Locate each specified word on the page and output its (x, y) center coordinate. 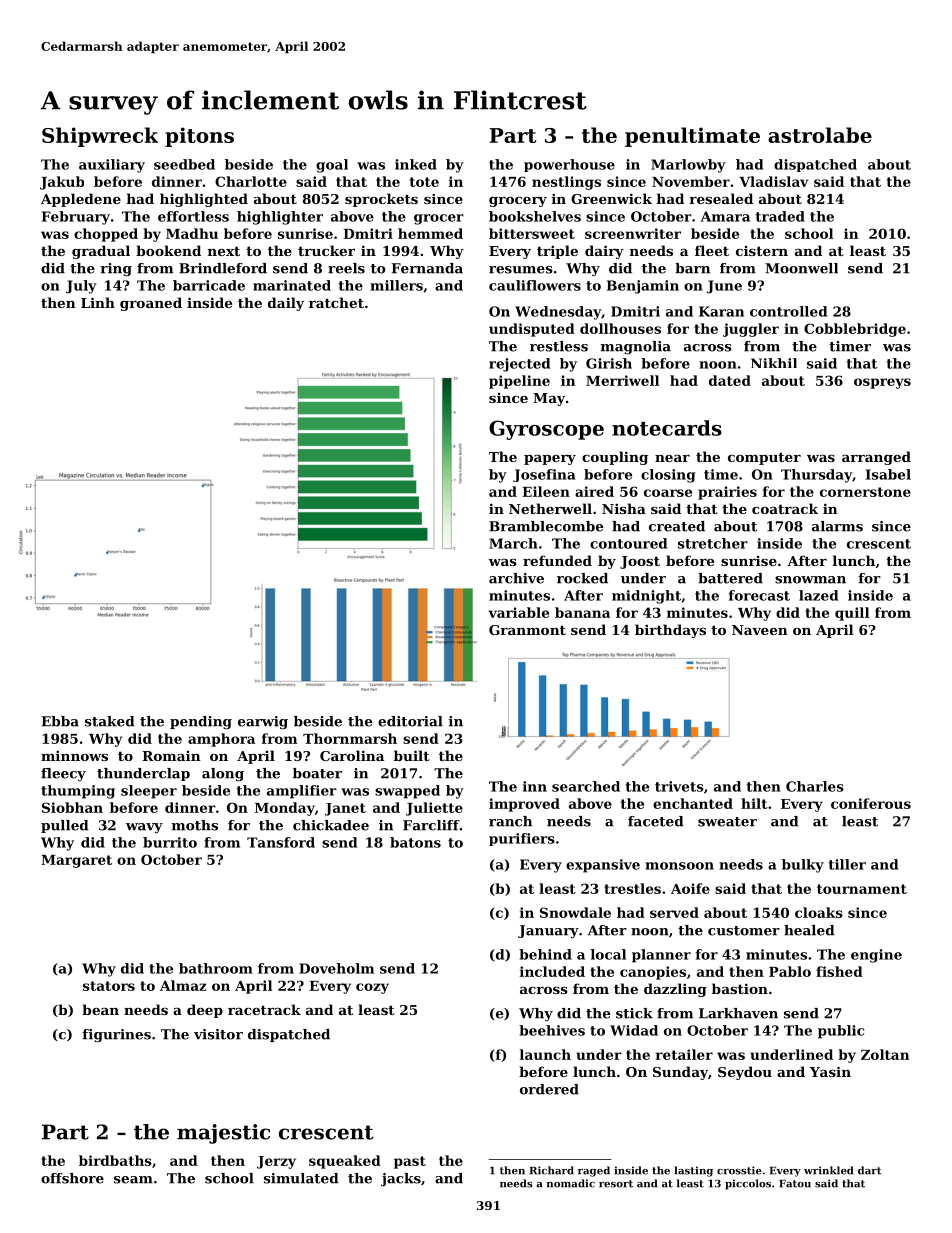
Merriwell (622, 380)
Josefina (544, 475)
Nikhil (774, 363)
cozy (372, 988)
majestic (223, 1134)
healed (809, 930)
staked (110, 721)
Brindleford (223, 268)
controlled (788, 311)
